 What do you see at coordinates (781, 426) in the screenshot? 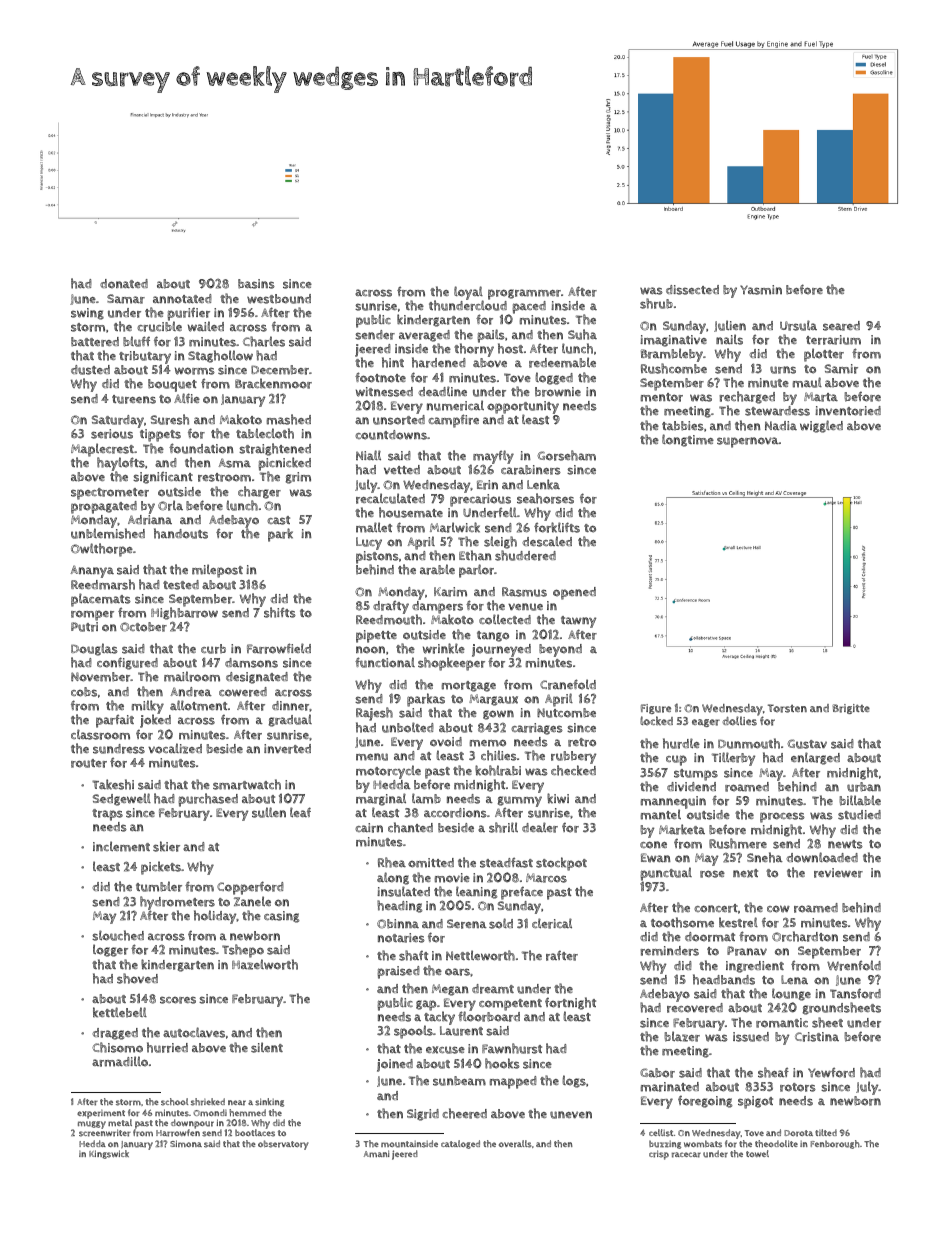
I see `Nadia` at bounding box center [781, 426].
